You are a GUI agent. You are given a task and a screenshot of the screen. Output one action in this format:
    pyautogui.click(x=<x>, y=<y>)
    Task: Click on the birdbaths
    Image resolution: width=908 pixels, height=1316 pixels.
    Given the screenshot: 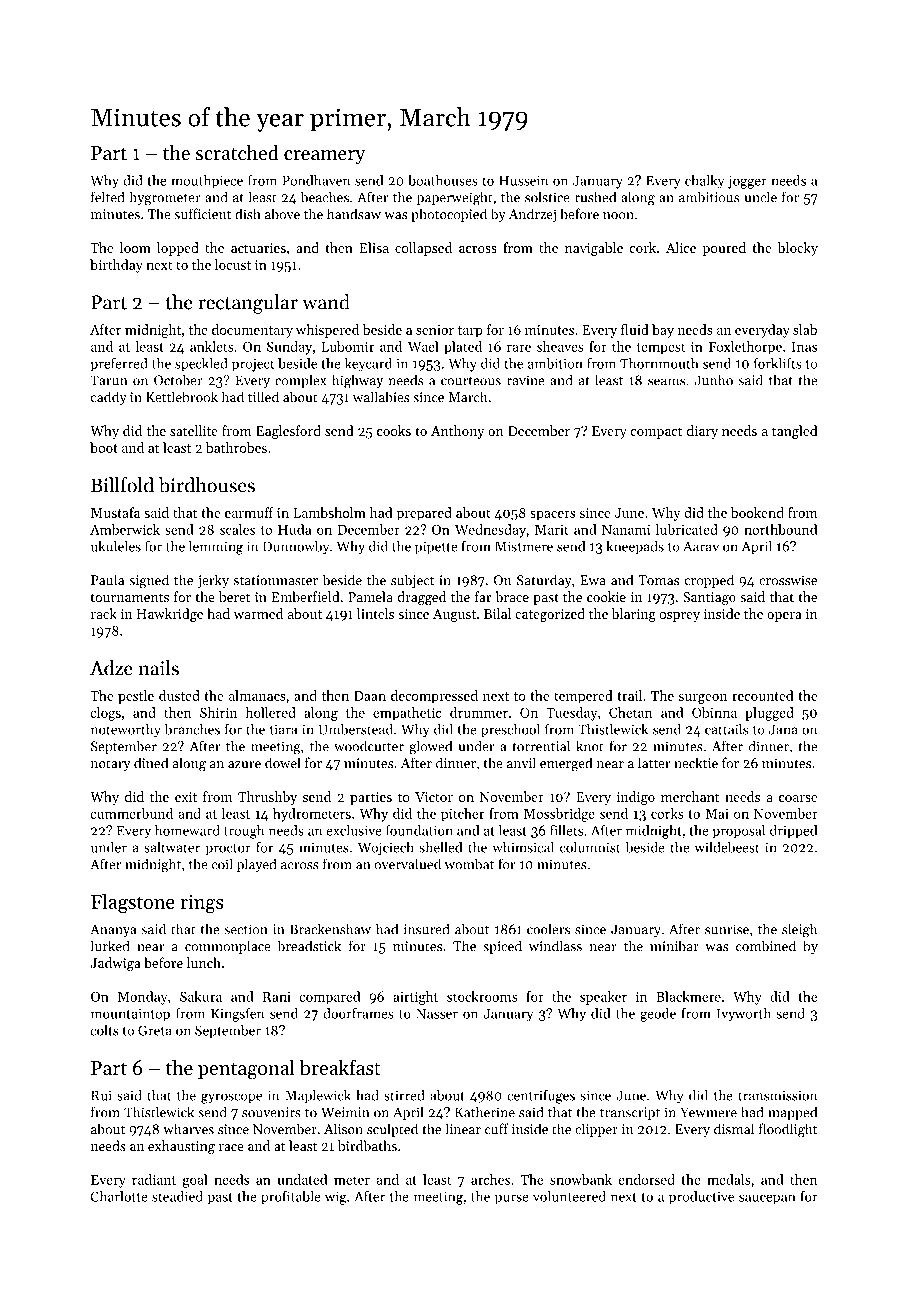 What is the action you would take?
    pyautogui.click(x=367, y=1145)
